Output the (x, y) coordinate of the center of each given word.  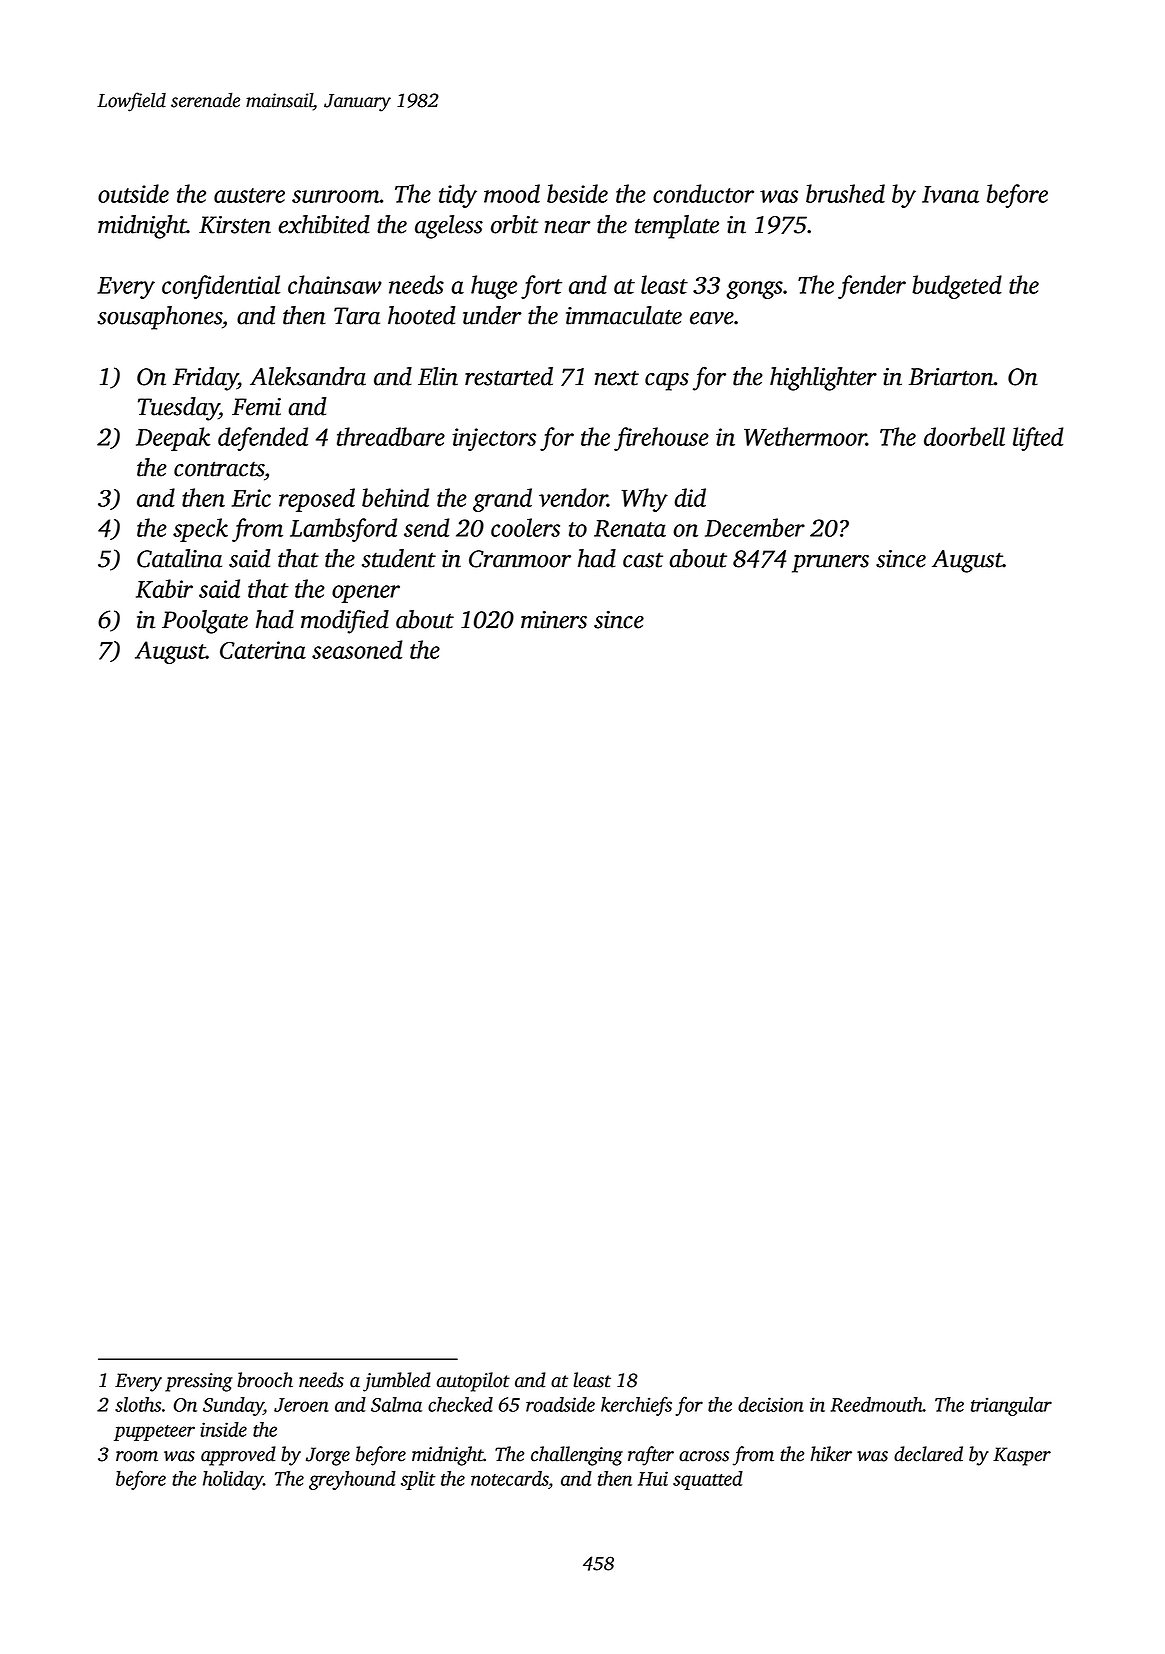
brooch (265, 1380)
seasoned (357, 649)
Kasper (1022, 1456)
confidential (221, 287)
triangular (1011, 1406)
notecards (509, 1478)
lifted (1038, 439)
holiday (233, 1480)
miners (554, 620)
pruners (830, 564)
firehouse (661, 439)
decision (771, 1404)
